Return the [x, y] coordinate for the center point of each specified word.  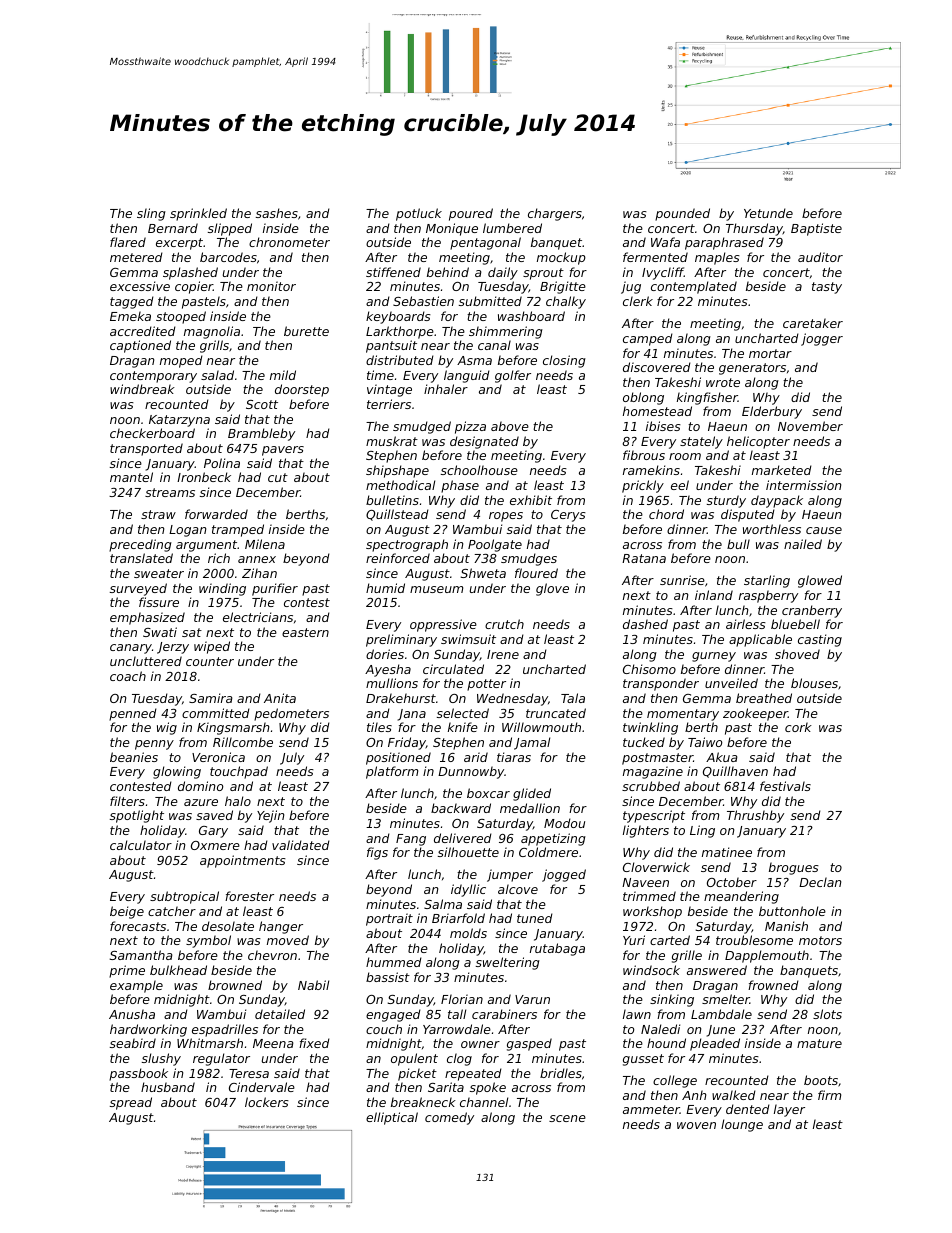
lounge [742, 1125]
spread [131, 1103]
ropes [506, 517]
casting [820, 640]
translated [141, 558]
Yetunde [768, 213]
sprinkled [198, 214]
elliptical [392, 1118]
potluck [419, 214]
